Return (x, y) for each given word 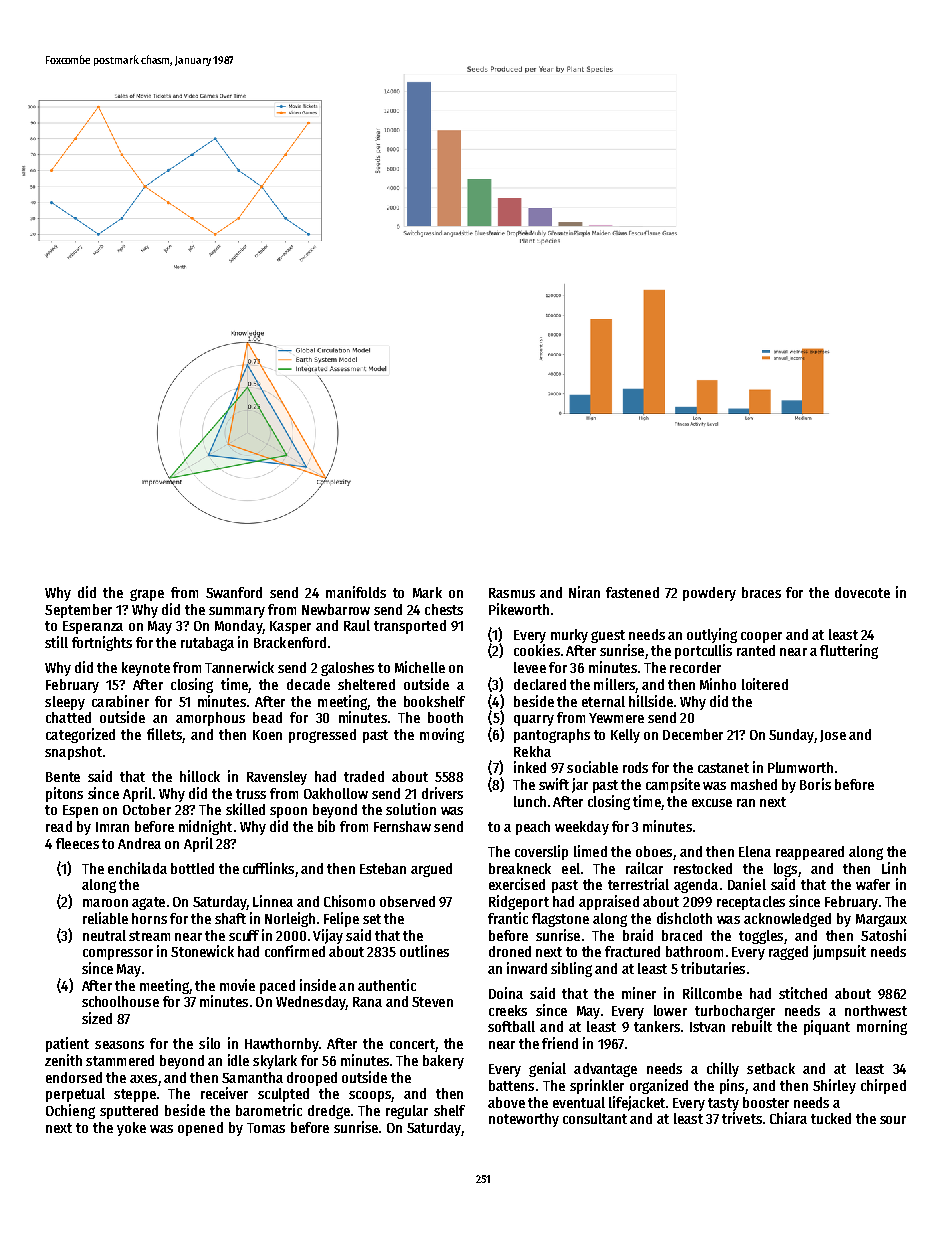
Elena (755, 851)
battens (511, 1085)
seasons (119, 1045)
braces (761, 592)
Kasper (290, 627)
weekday (582, 828)
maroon (105, 903)
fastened (632, 592)
